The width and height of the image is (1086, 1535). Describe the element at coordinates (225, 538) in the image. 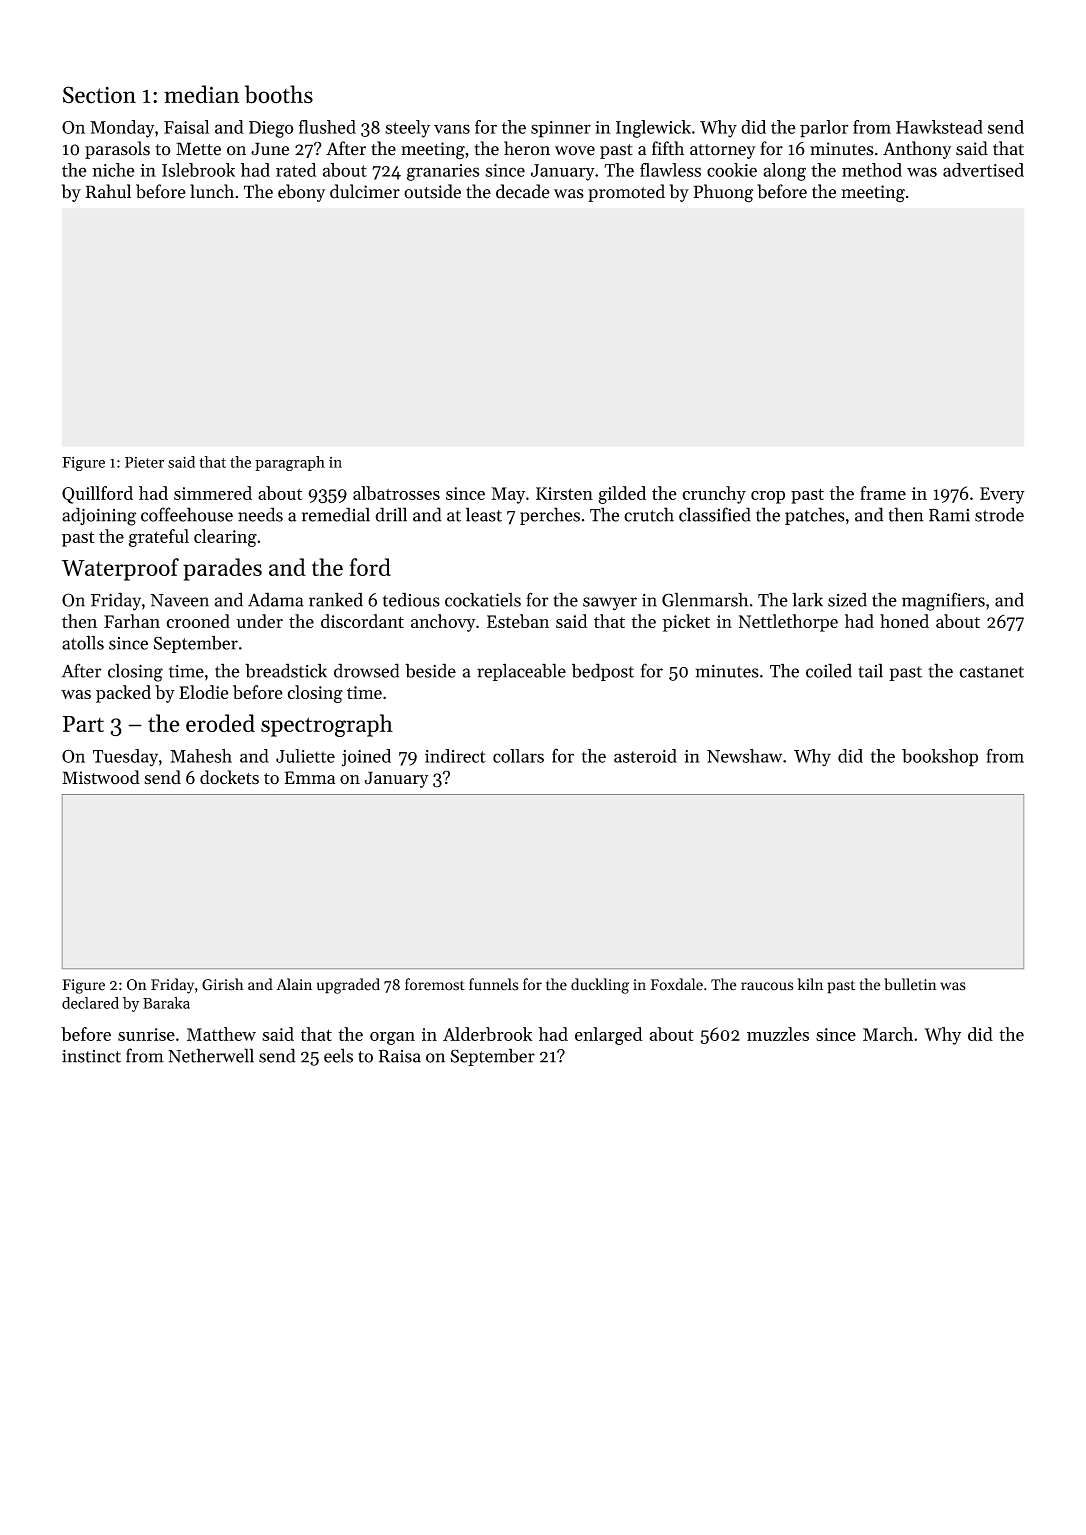

I see `clearing` at that location.
